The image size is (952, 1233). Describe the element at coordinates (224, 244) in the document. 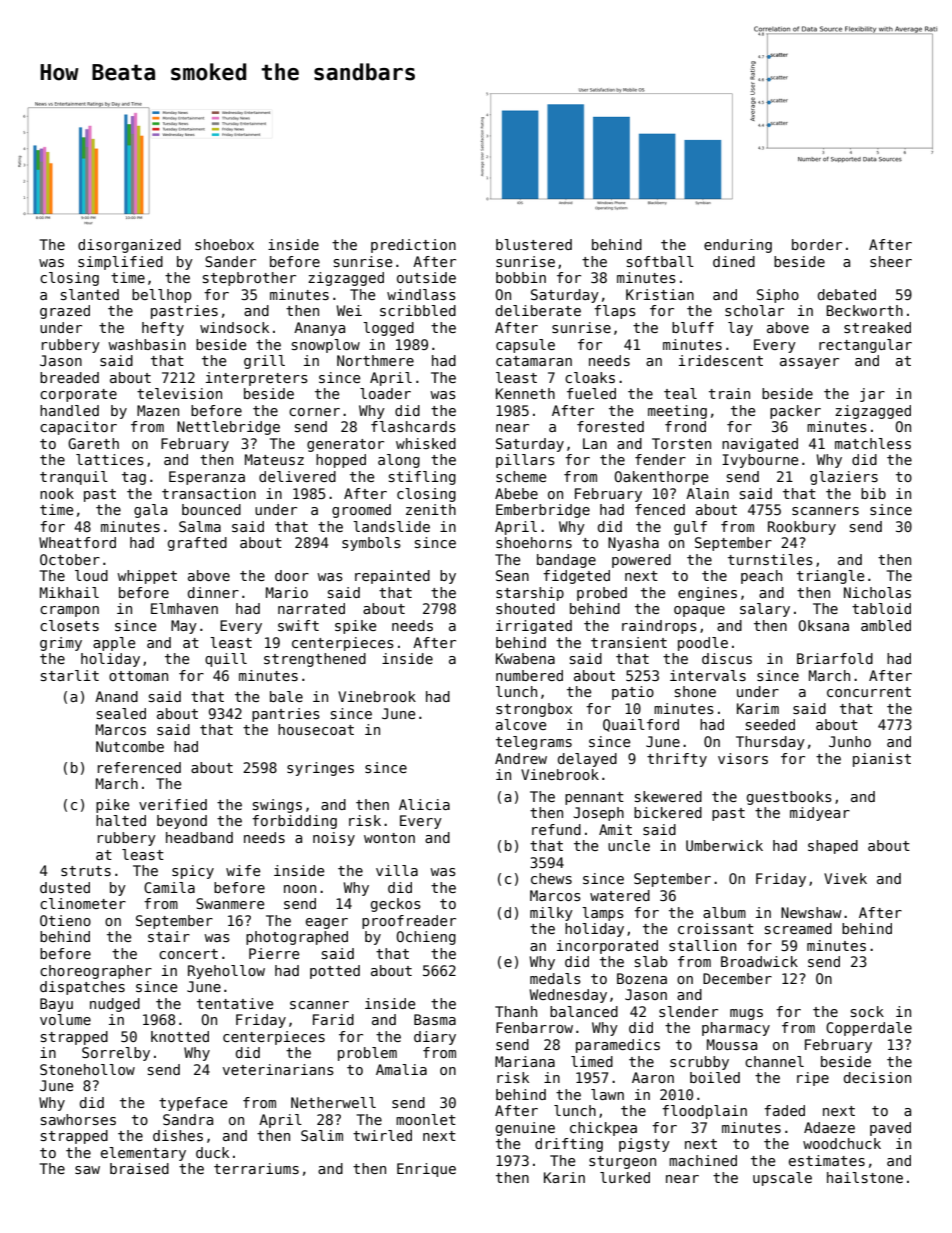

I see `shoebox` at that location.
